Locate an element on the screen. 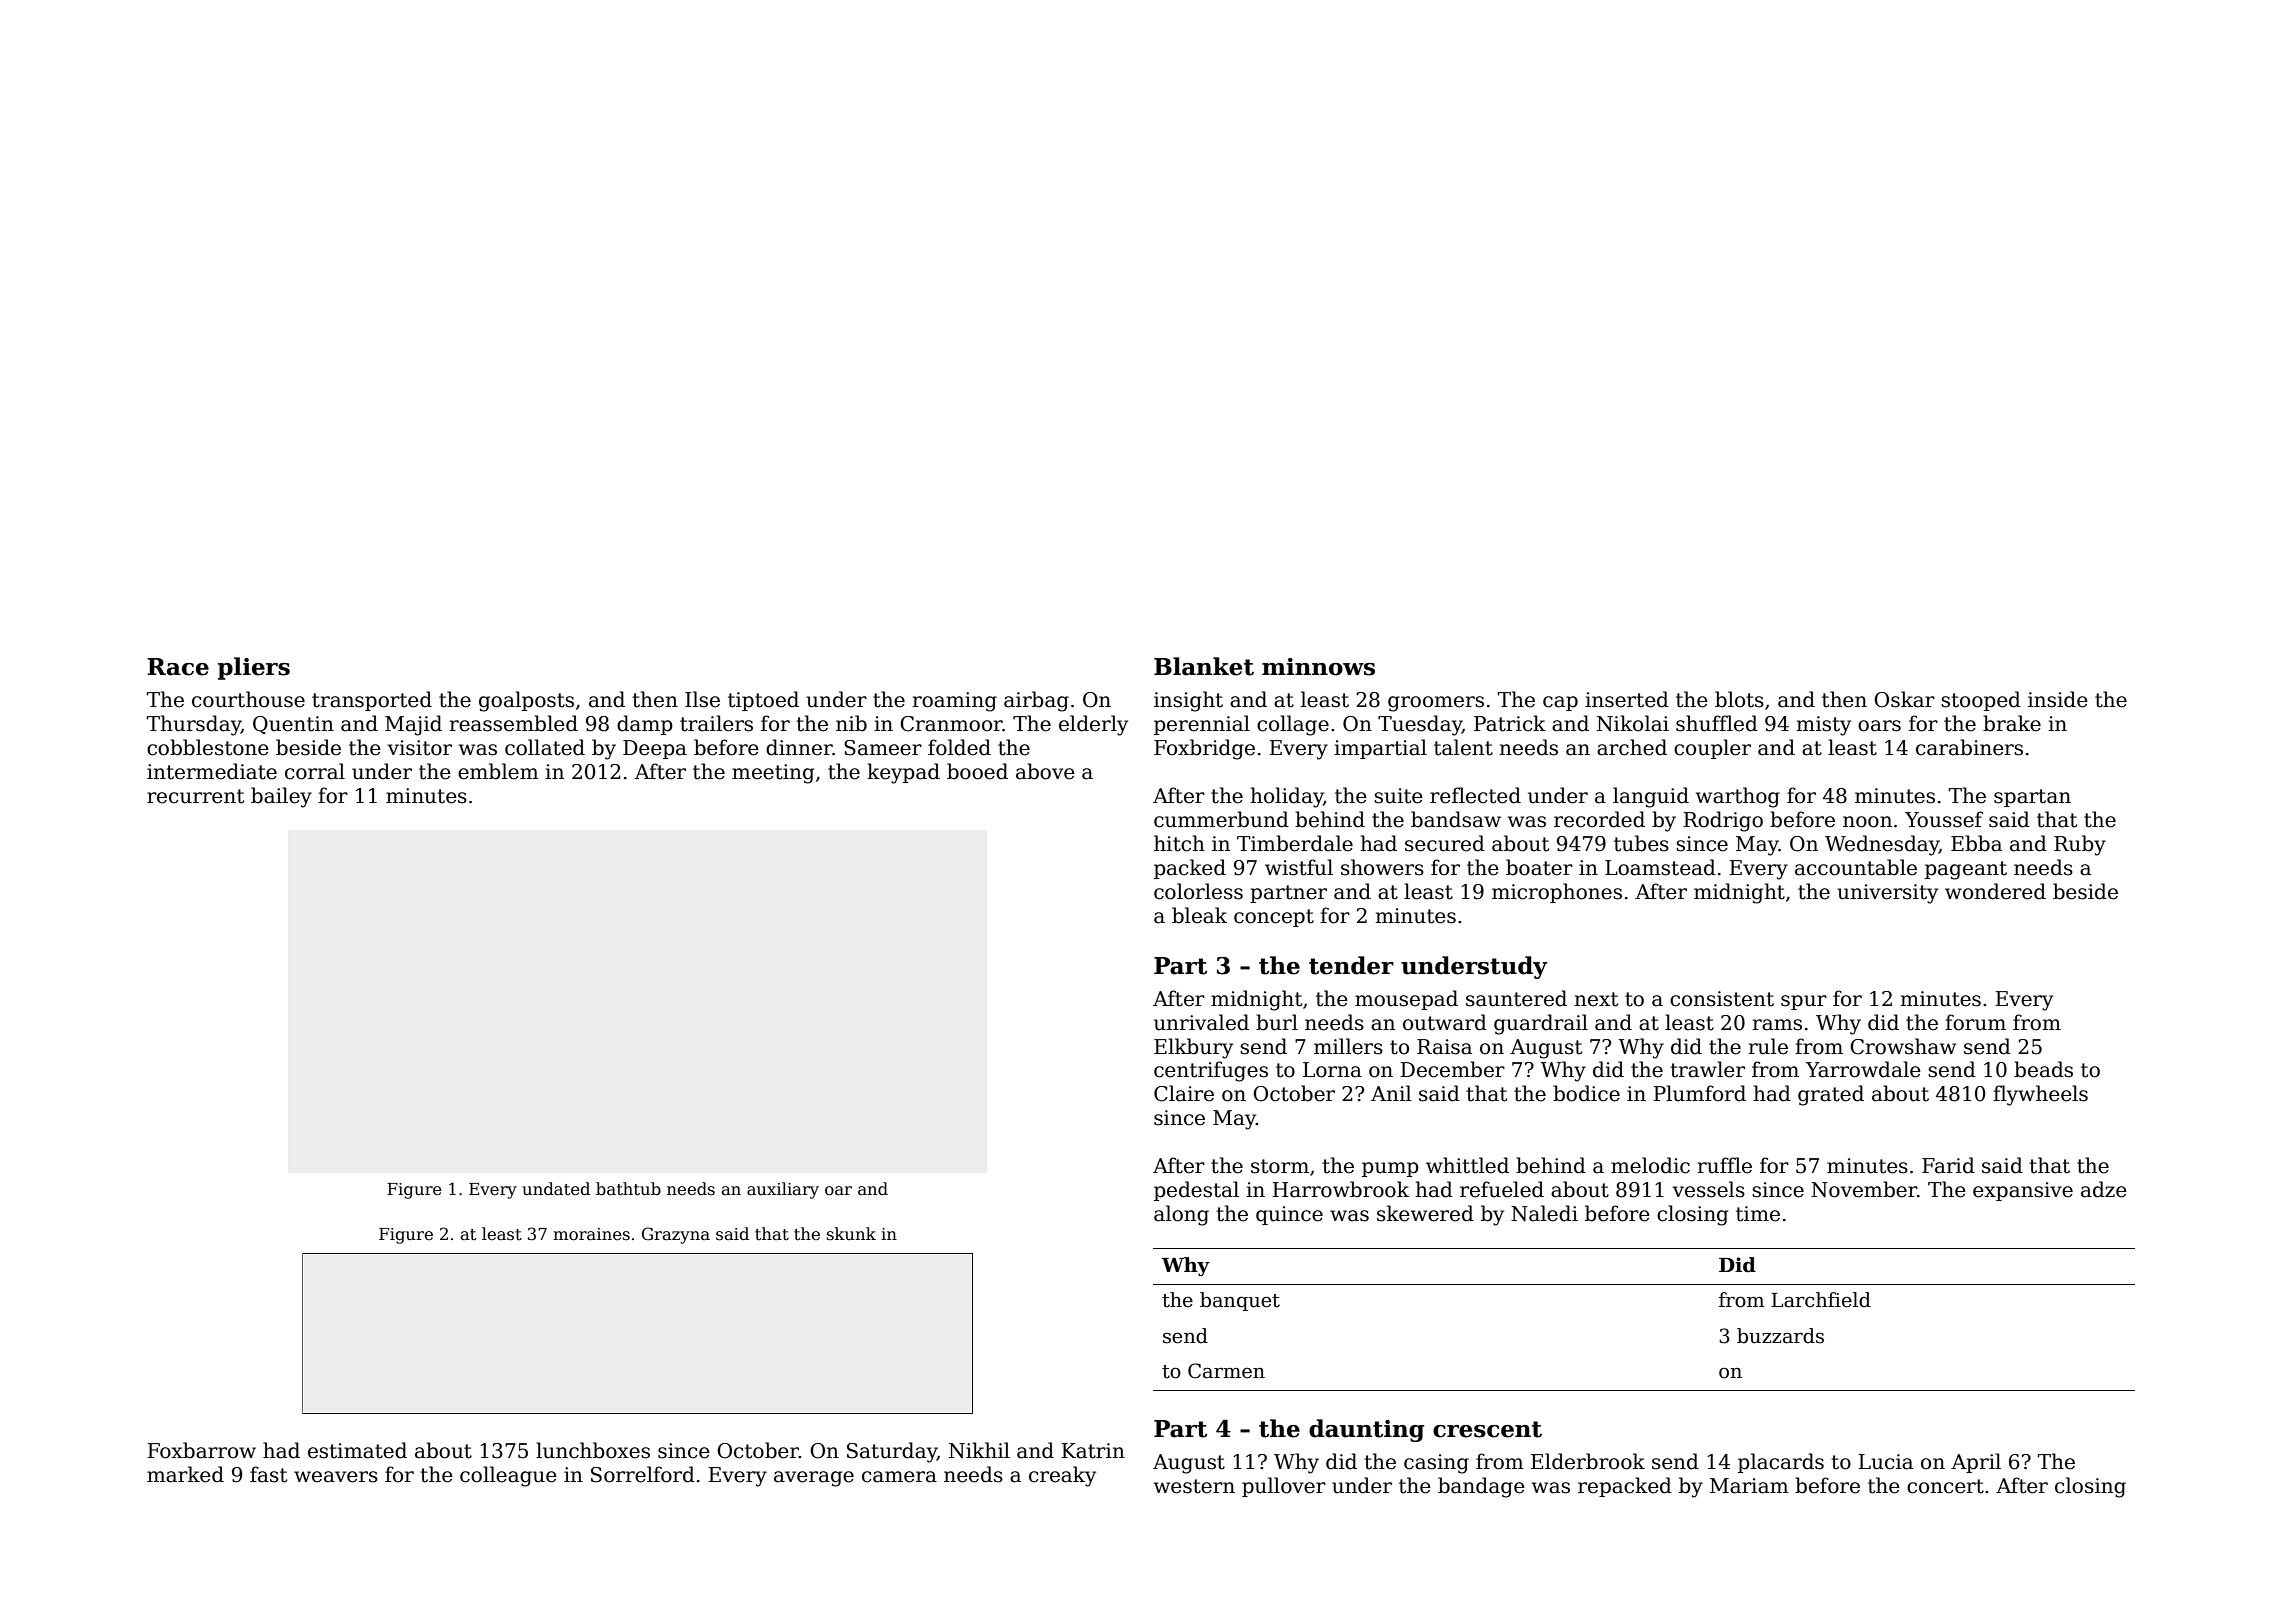 The image size is (2282, 1614). Oskar is located at coordinates (1904, 699).
